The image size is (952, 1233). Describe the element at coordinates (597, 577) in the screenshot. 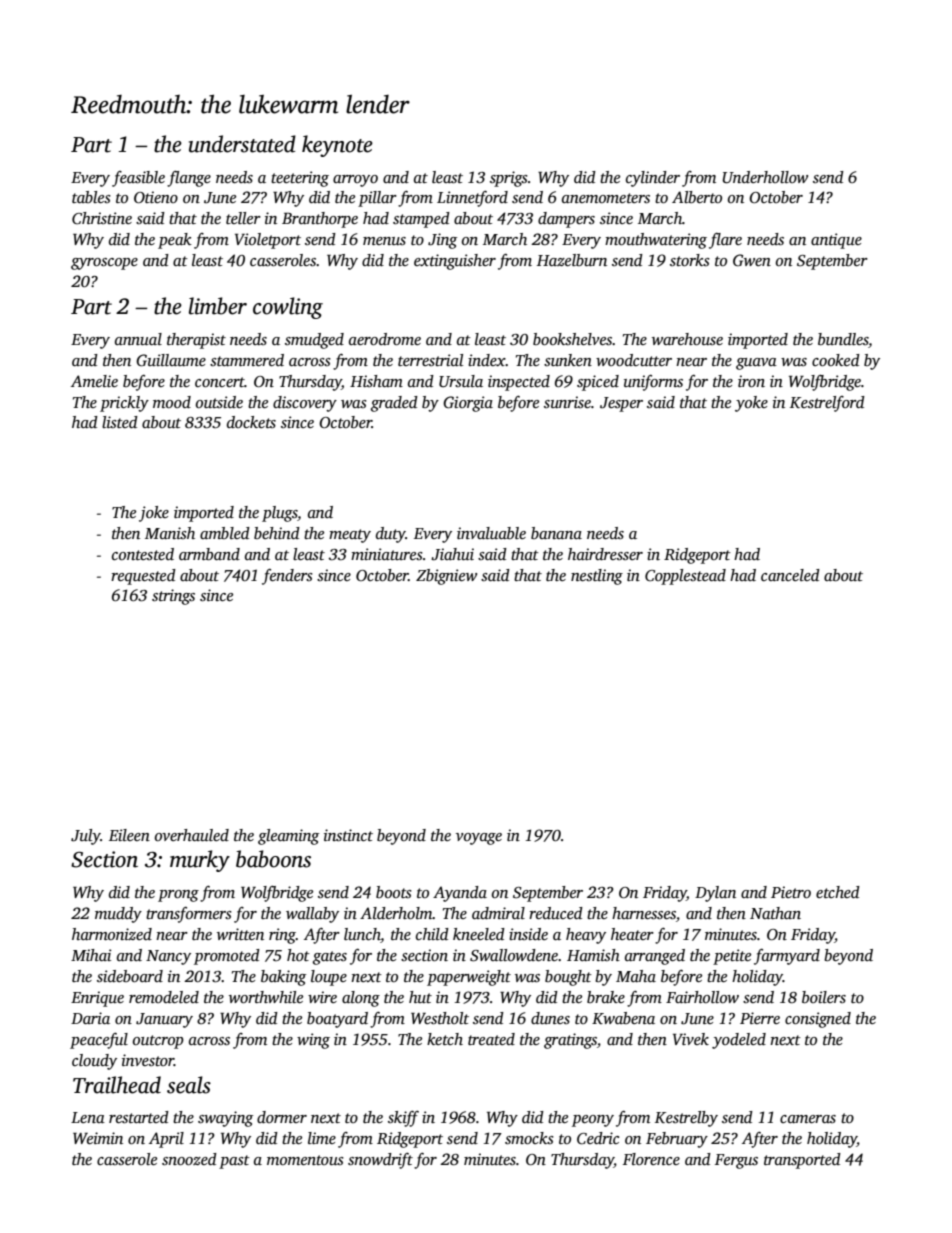

I see `nestling` at that location.
